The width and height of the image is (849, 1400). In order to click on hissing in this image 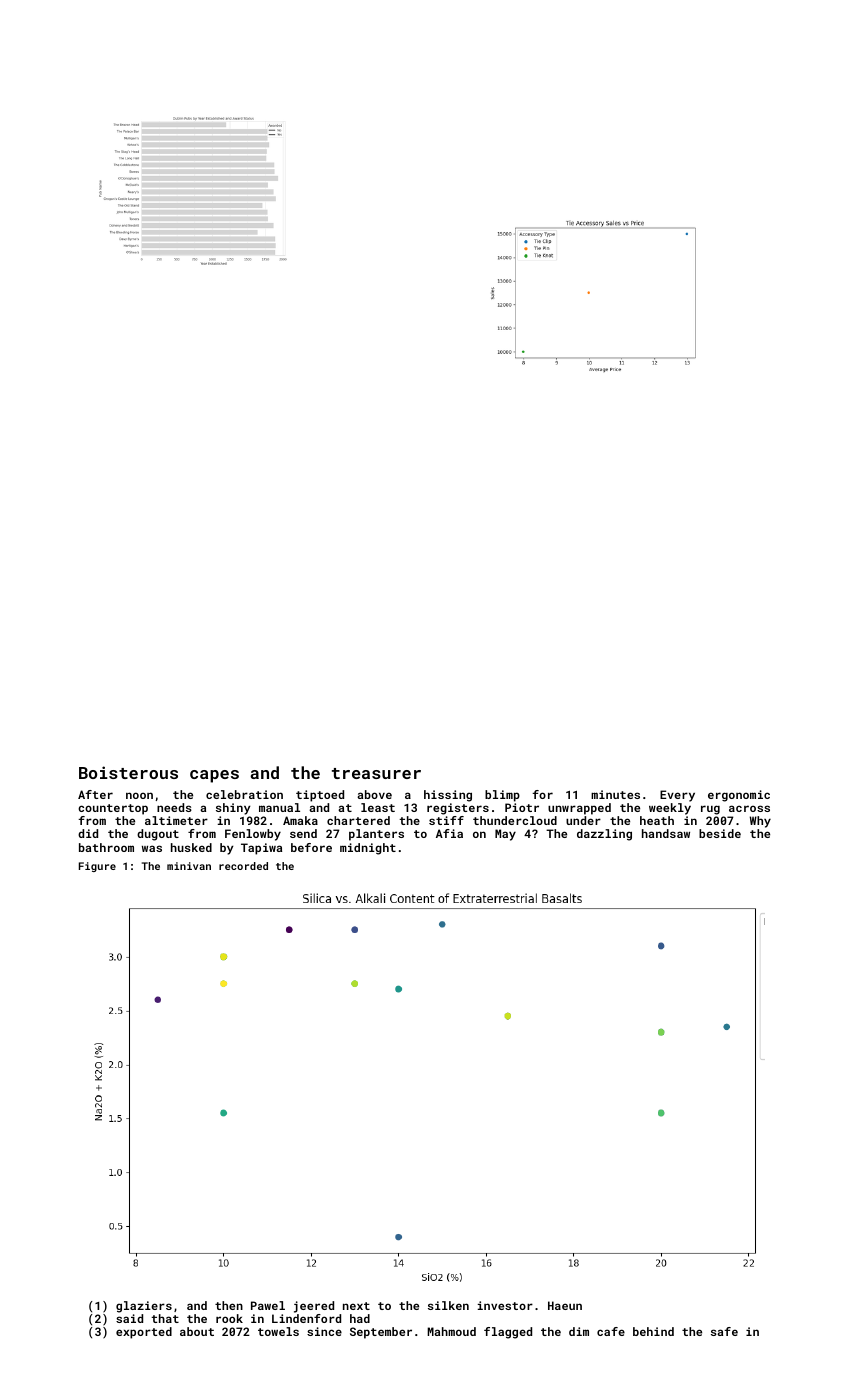, I will do `click(448, 796)`.
